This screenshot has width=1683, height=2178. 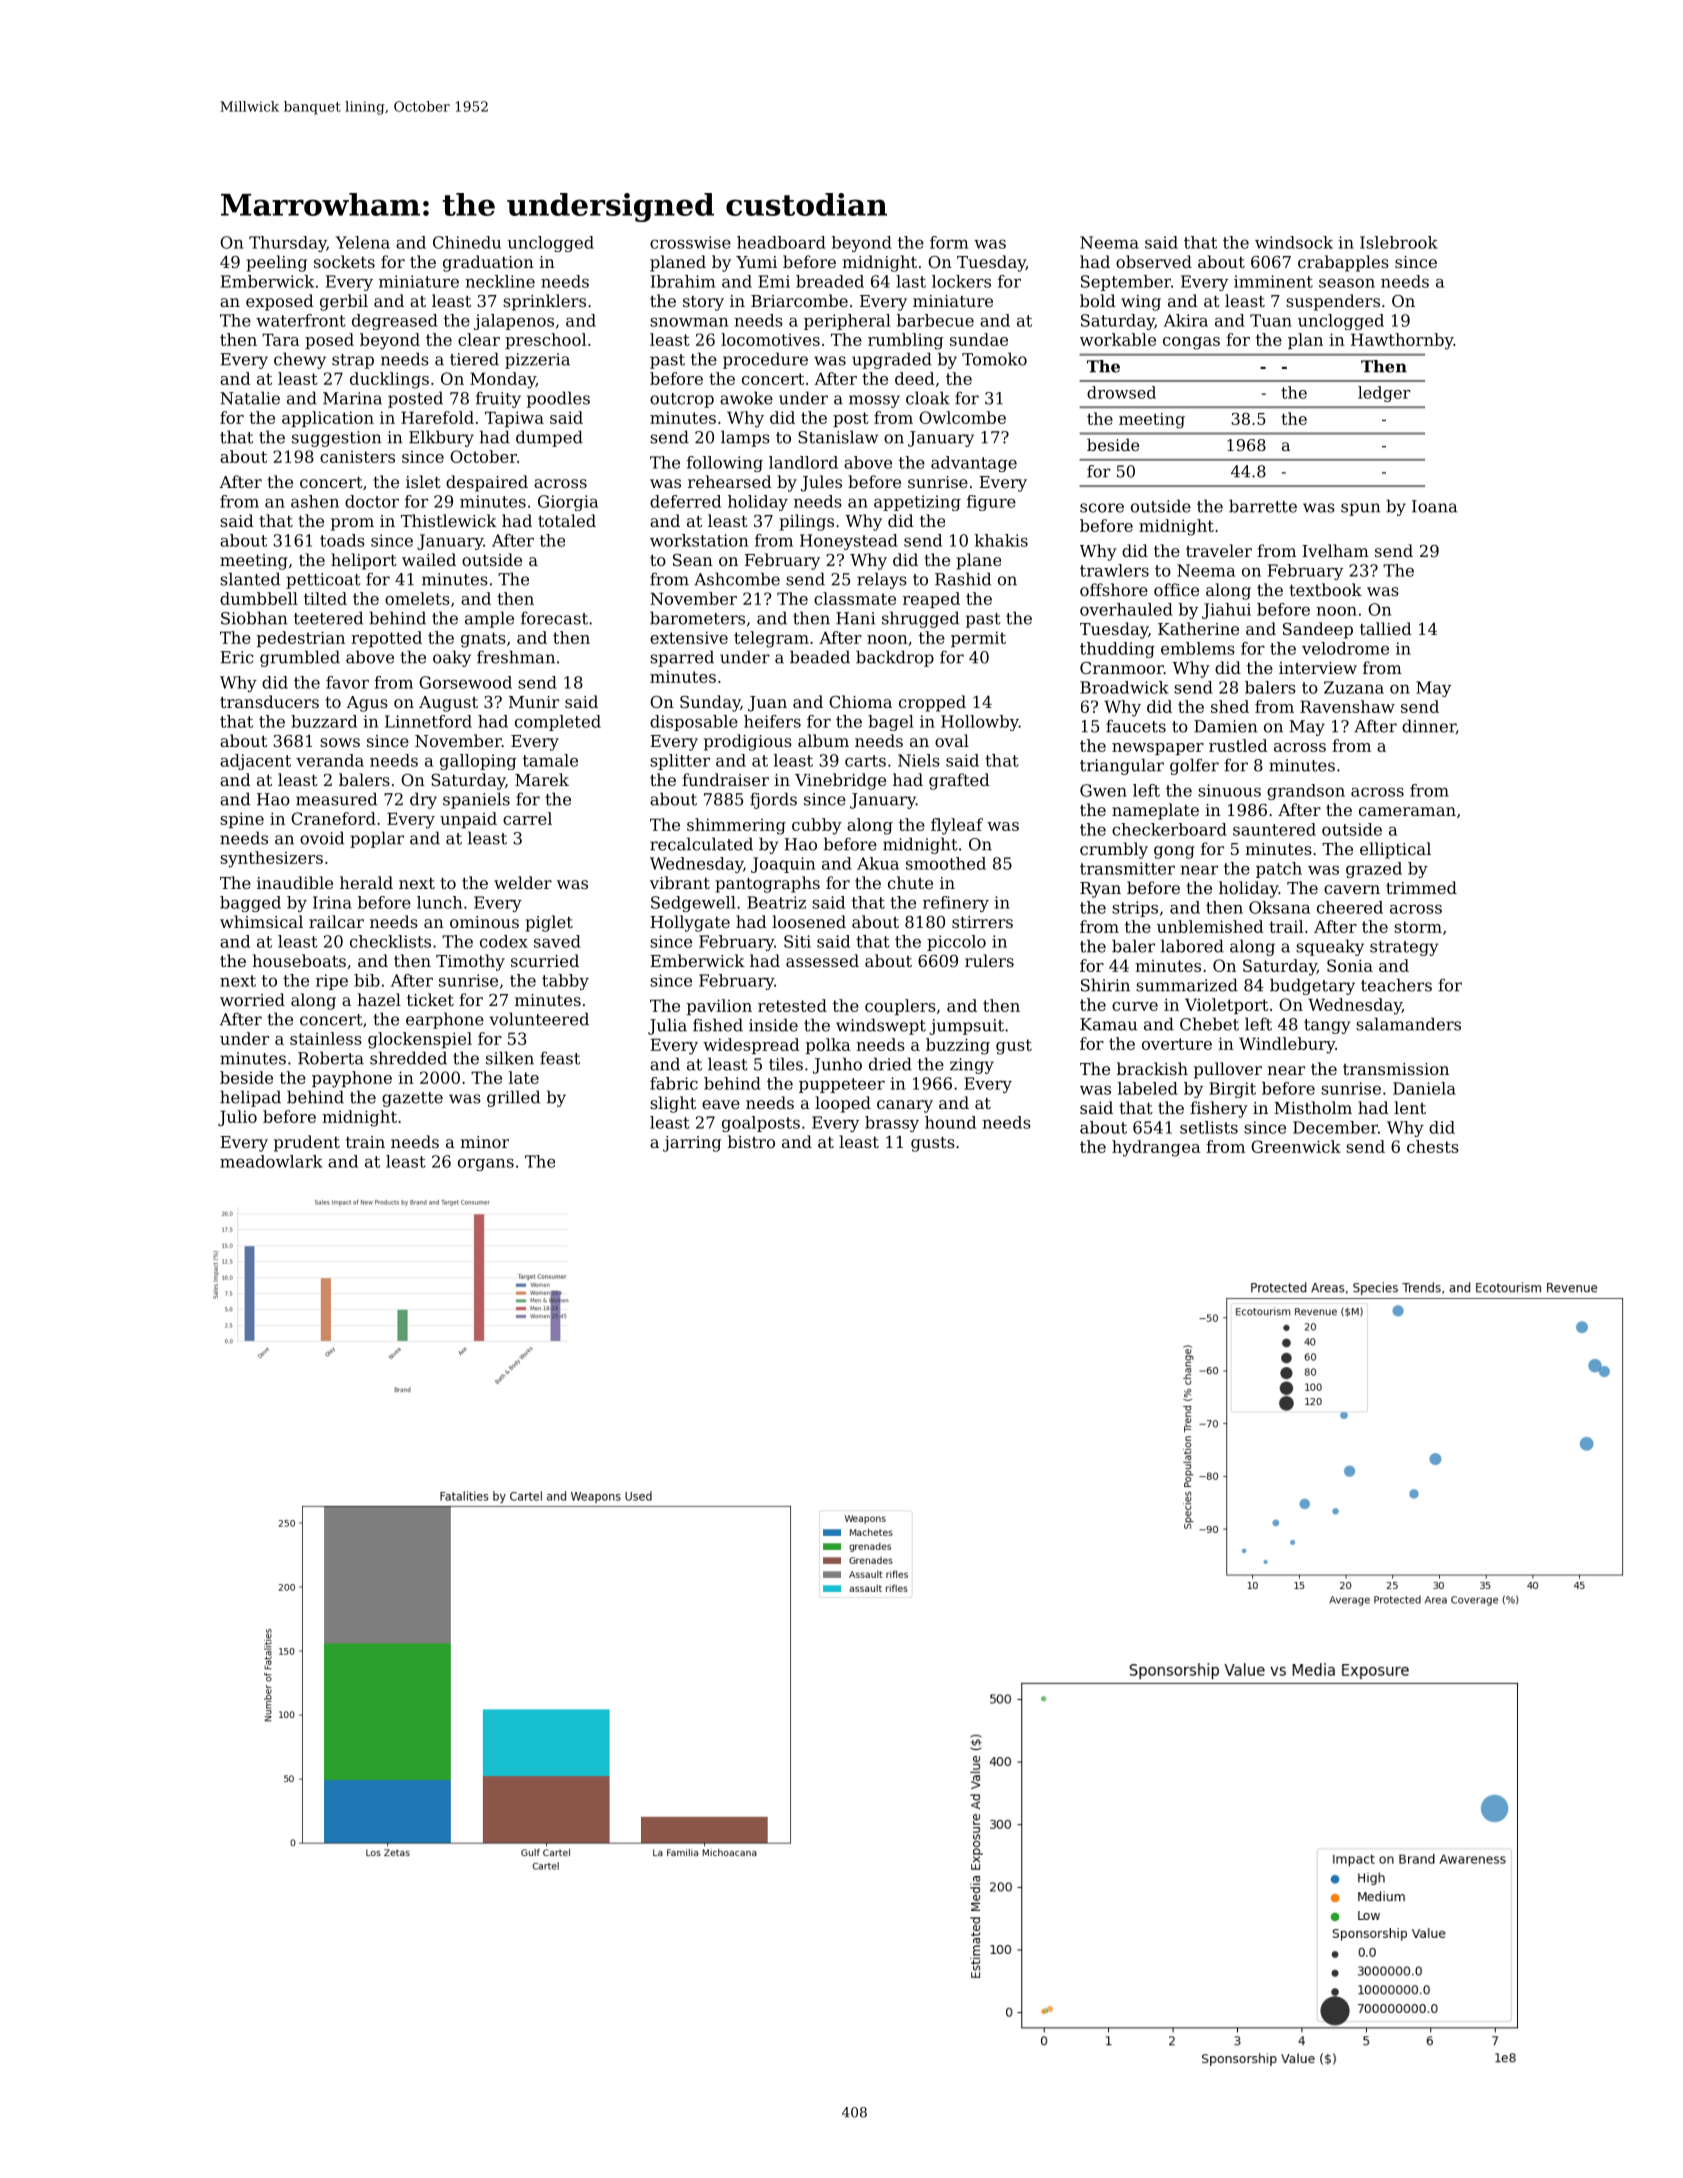 I want to click on oaky, so click(x=452, y=658).
